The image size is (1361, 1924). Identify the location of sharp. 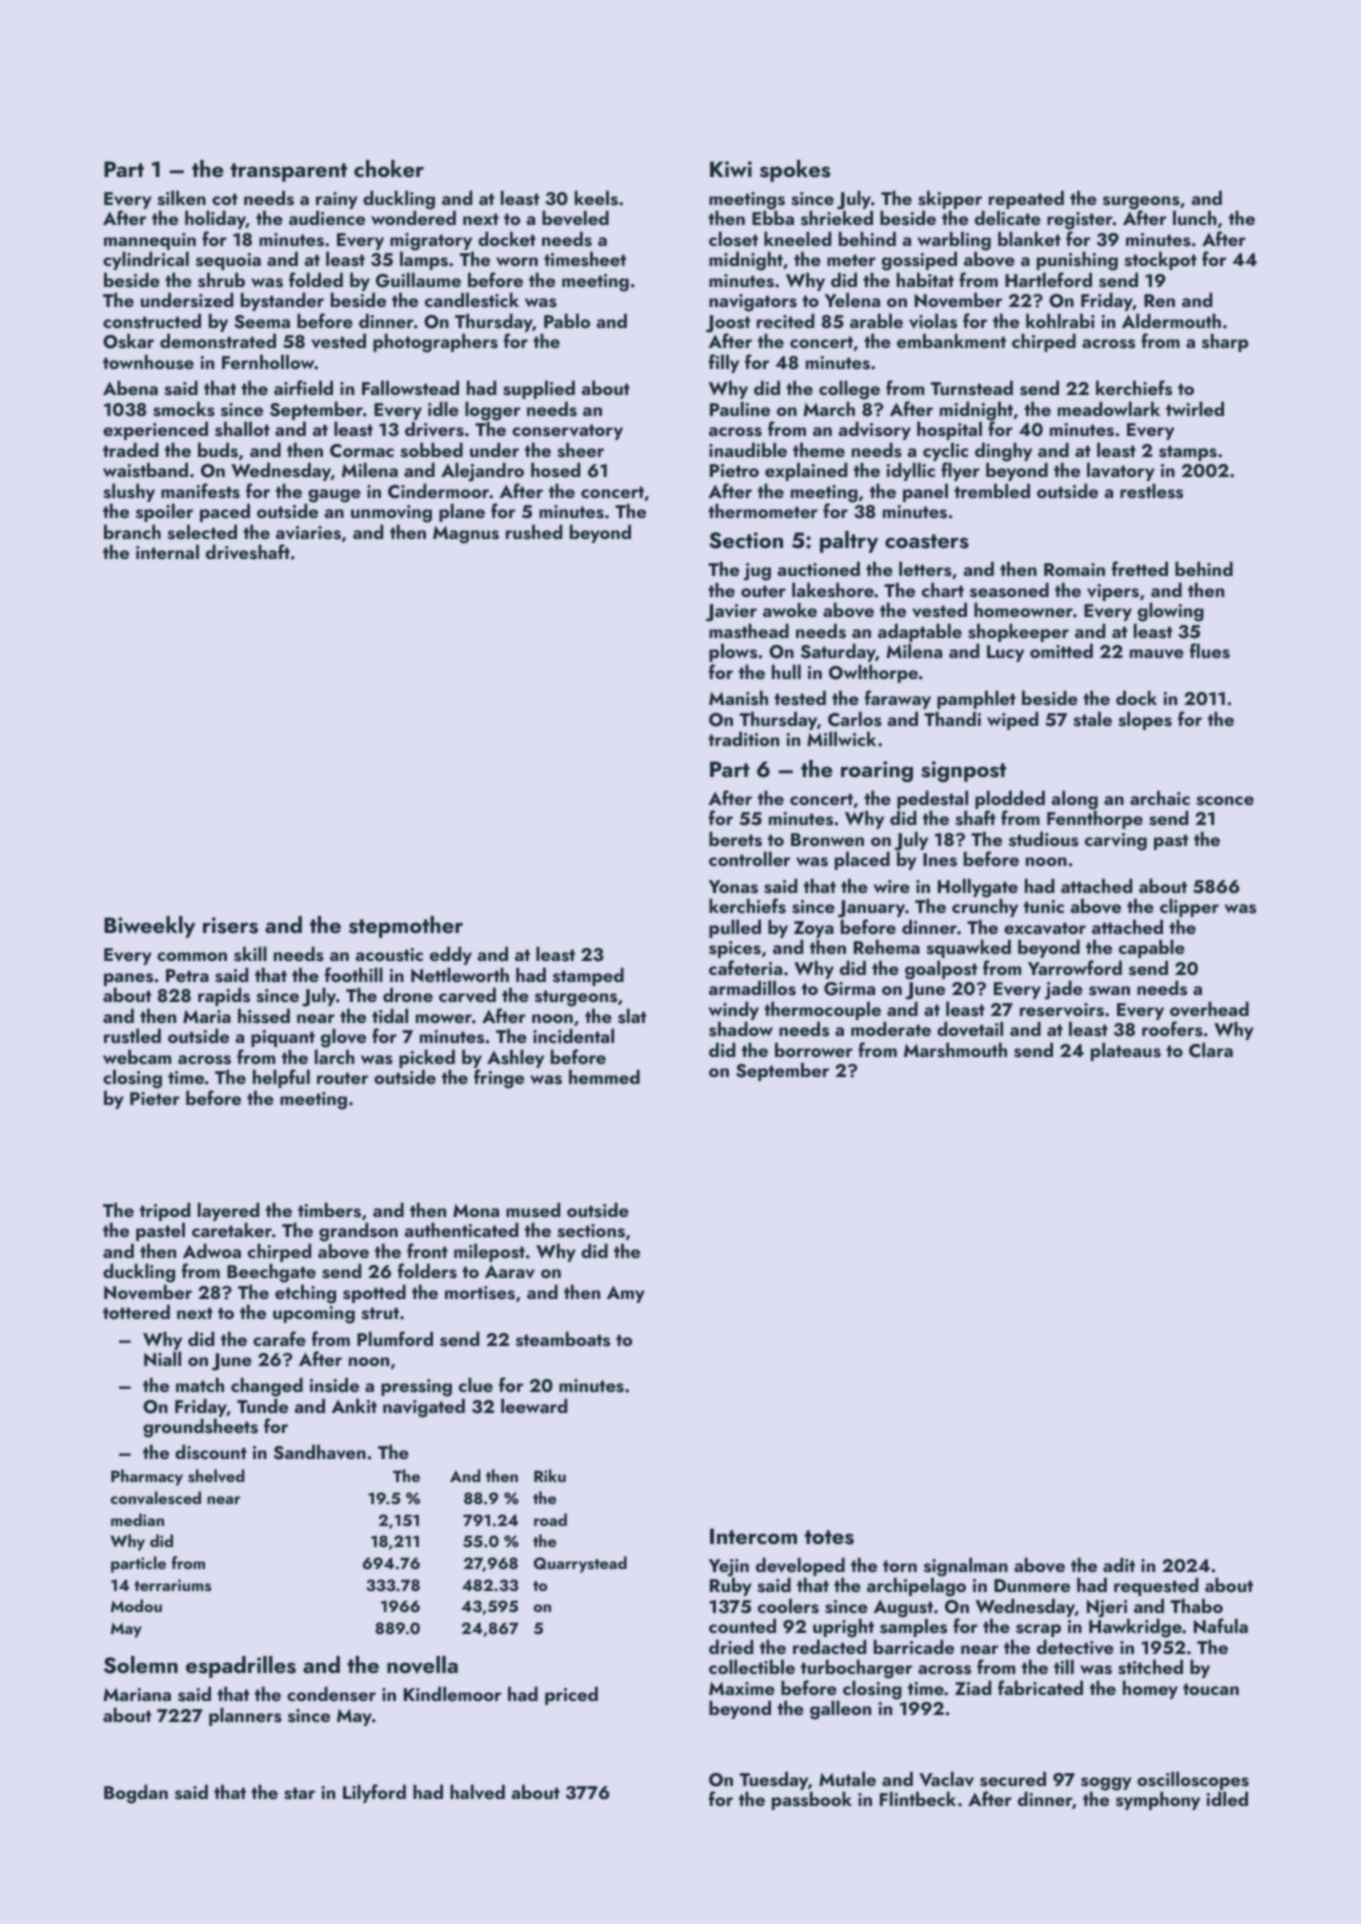
(1225, 342).
